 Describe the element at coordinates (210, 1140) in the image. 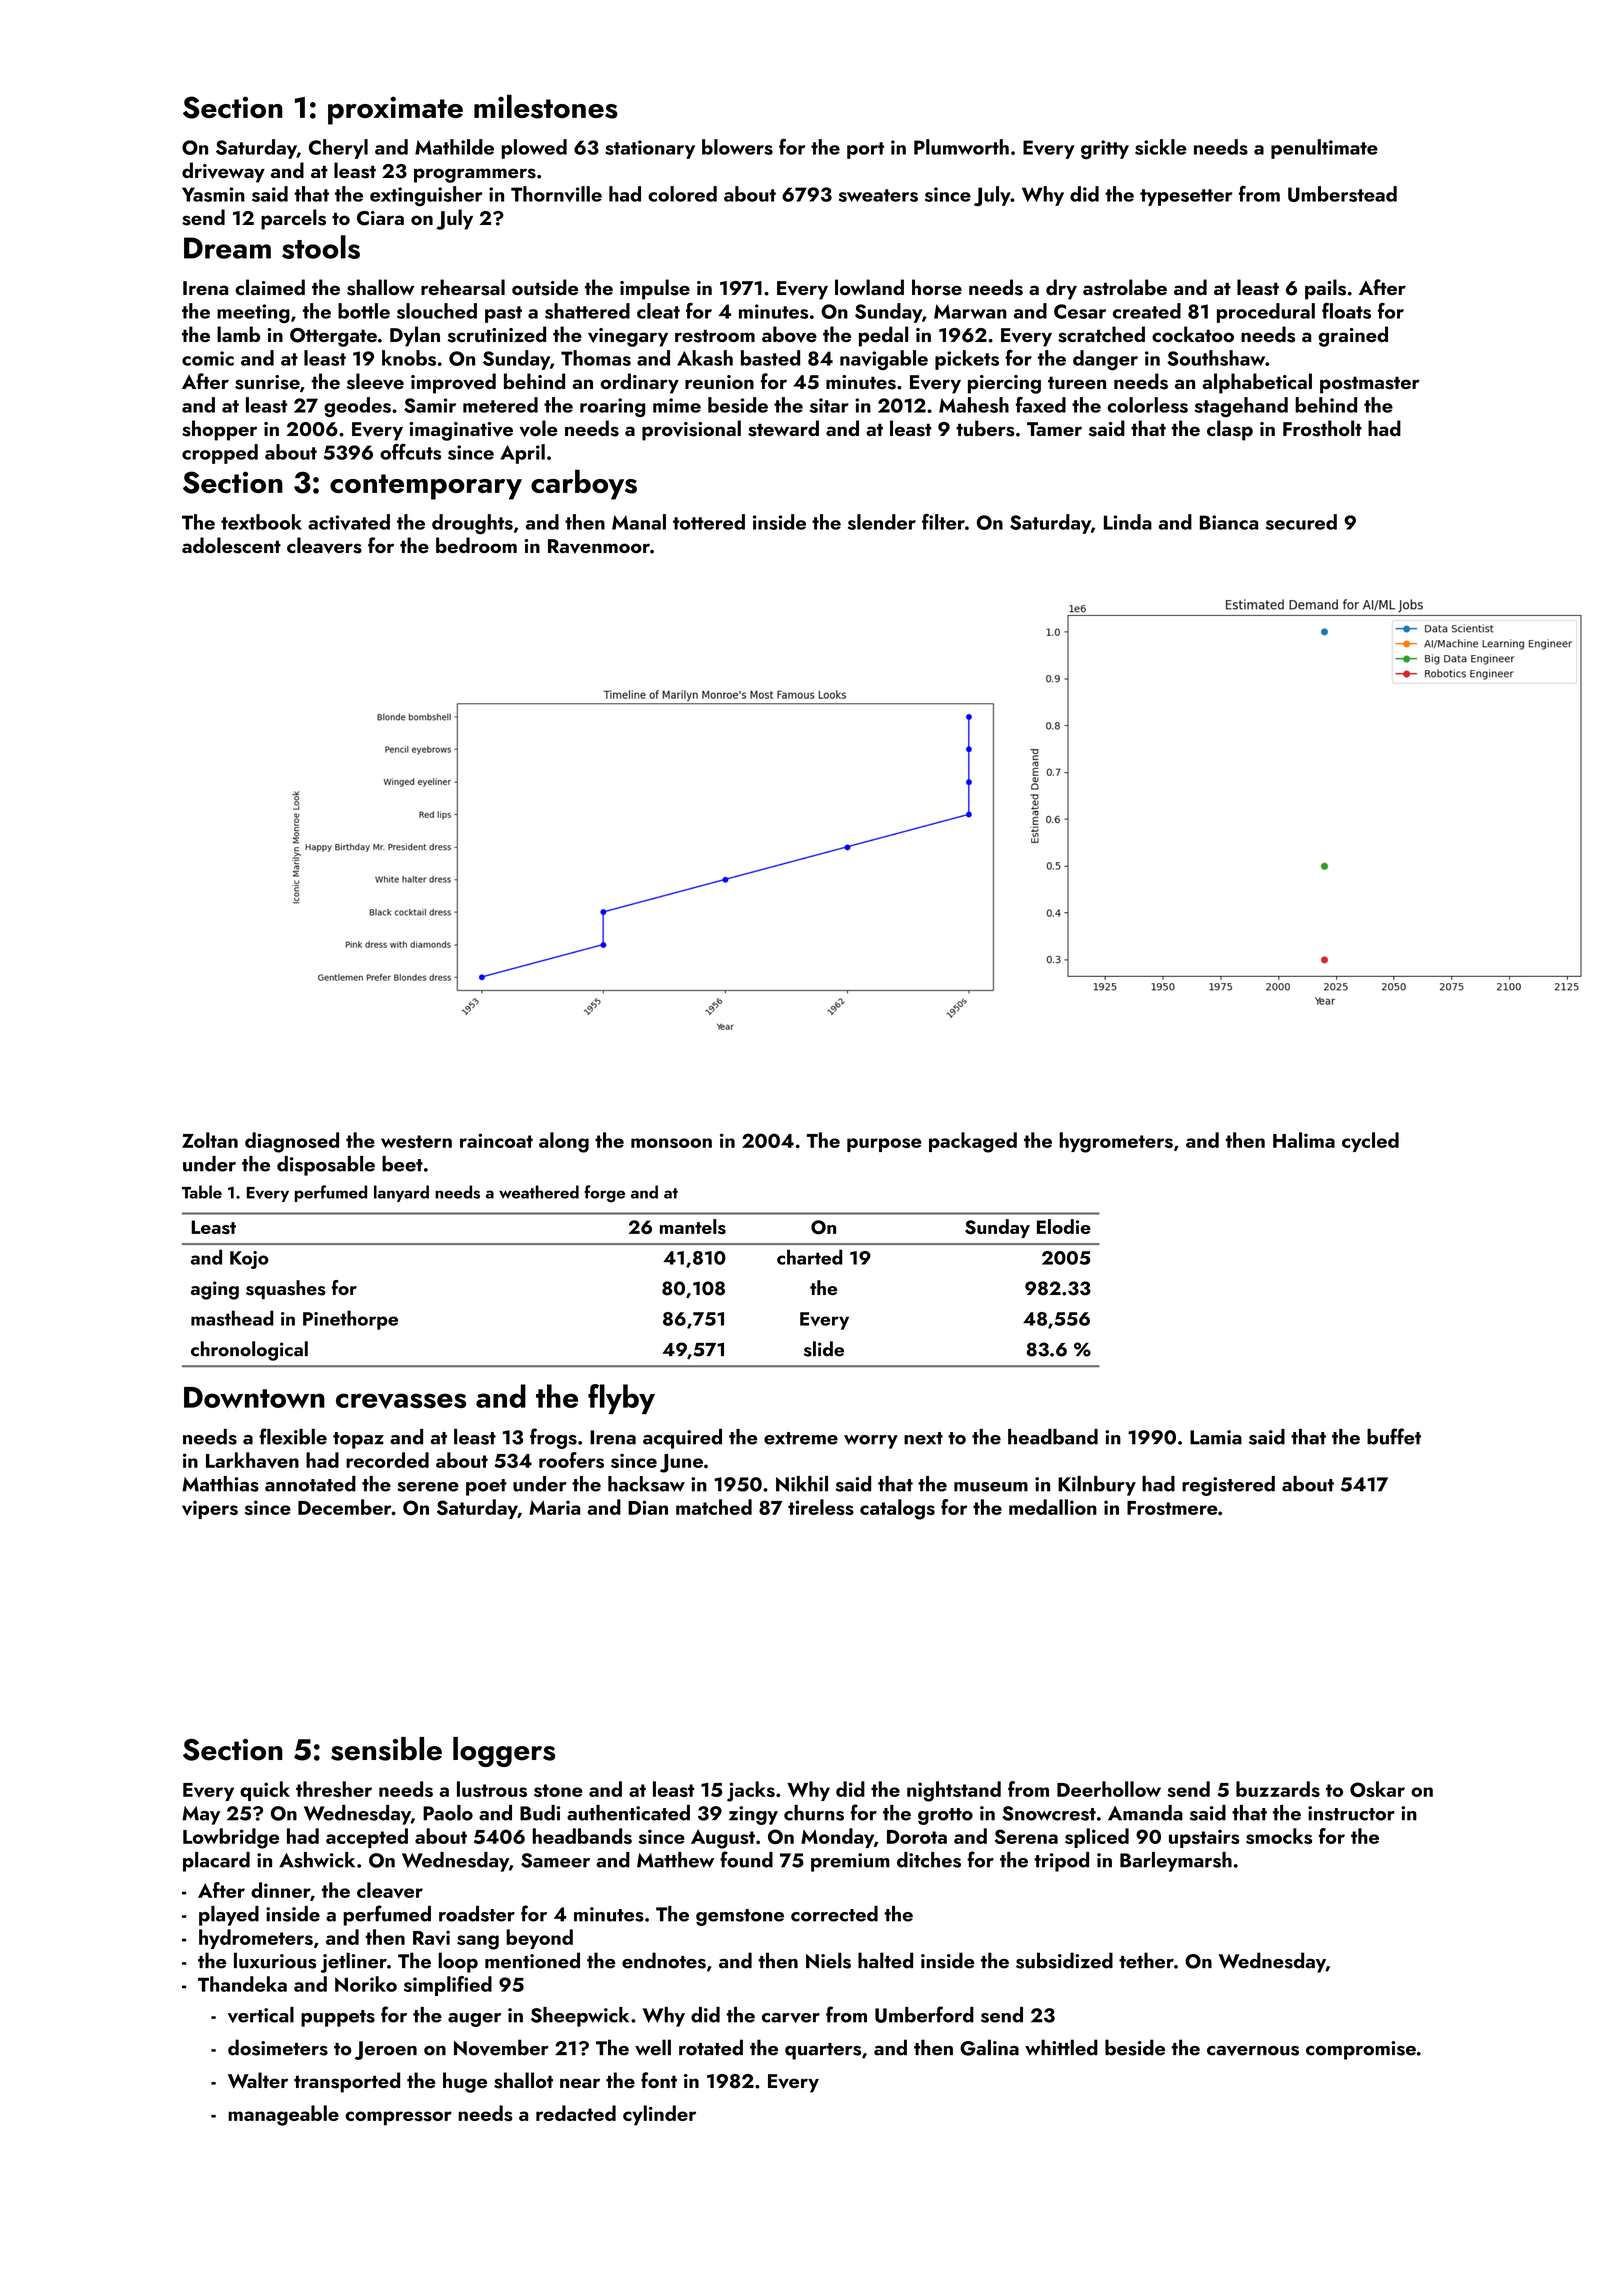

I see `Zoltan` at that location.
